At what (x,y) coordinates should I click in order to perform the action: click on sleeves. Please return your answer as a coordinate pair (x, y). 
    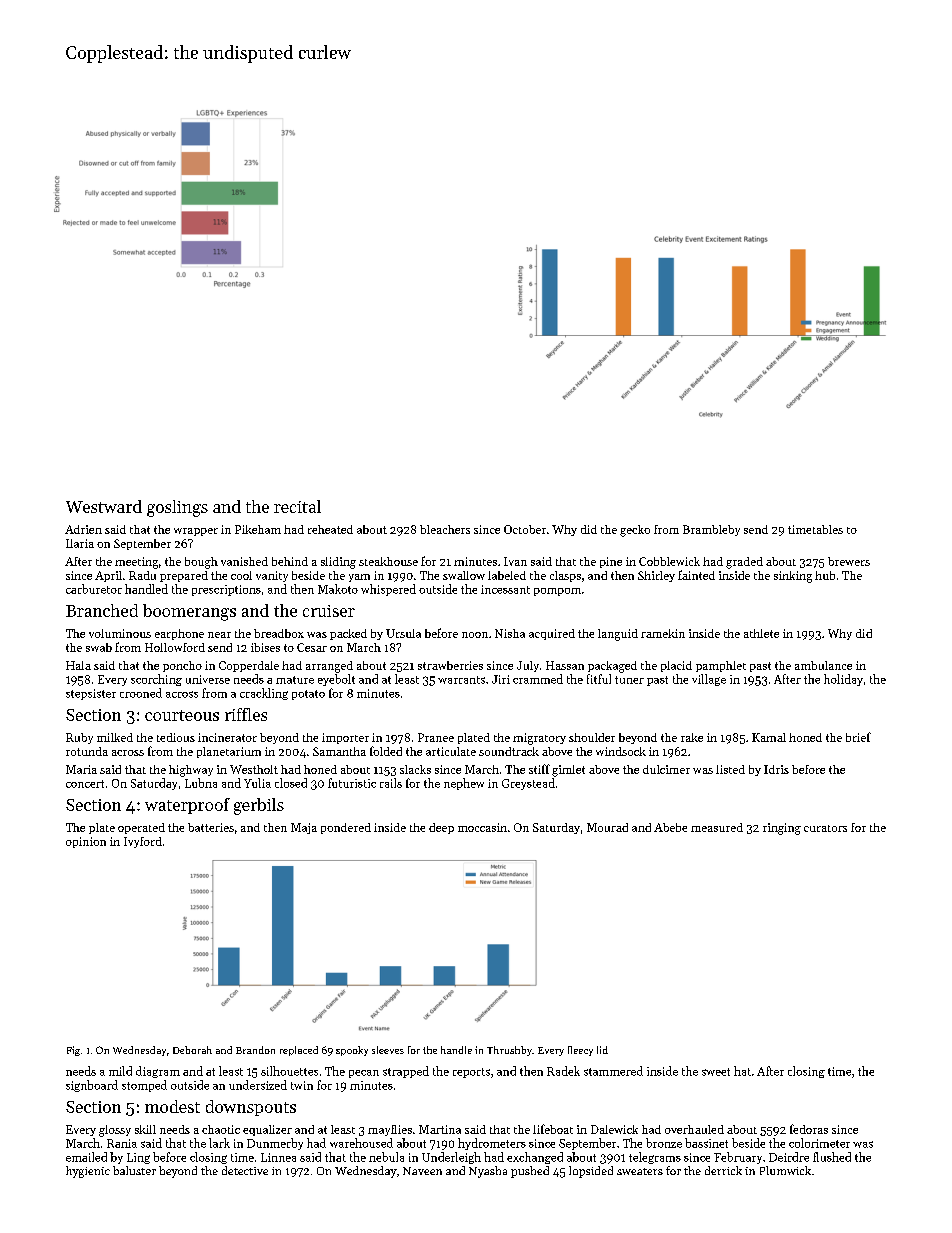
    Looking at the image, I should click on (388, 1050).
